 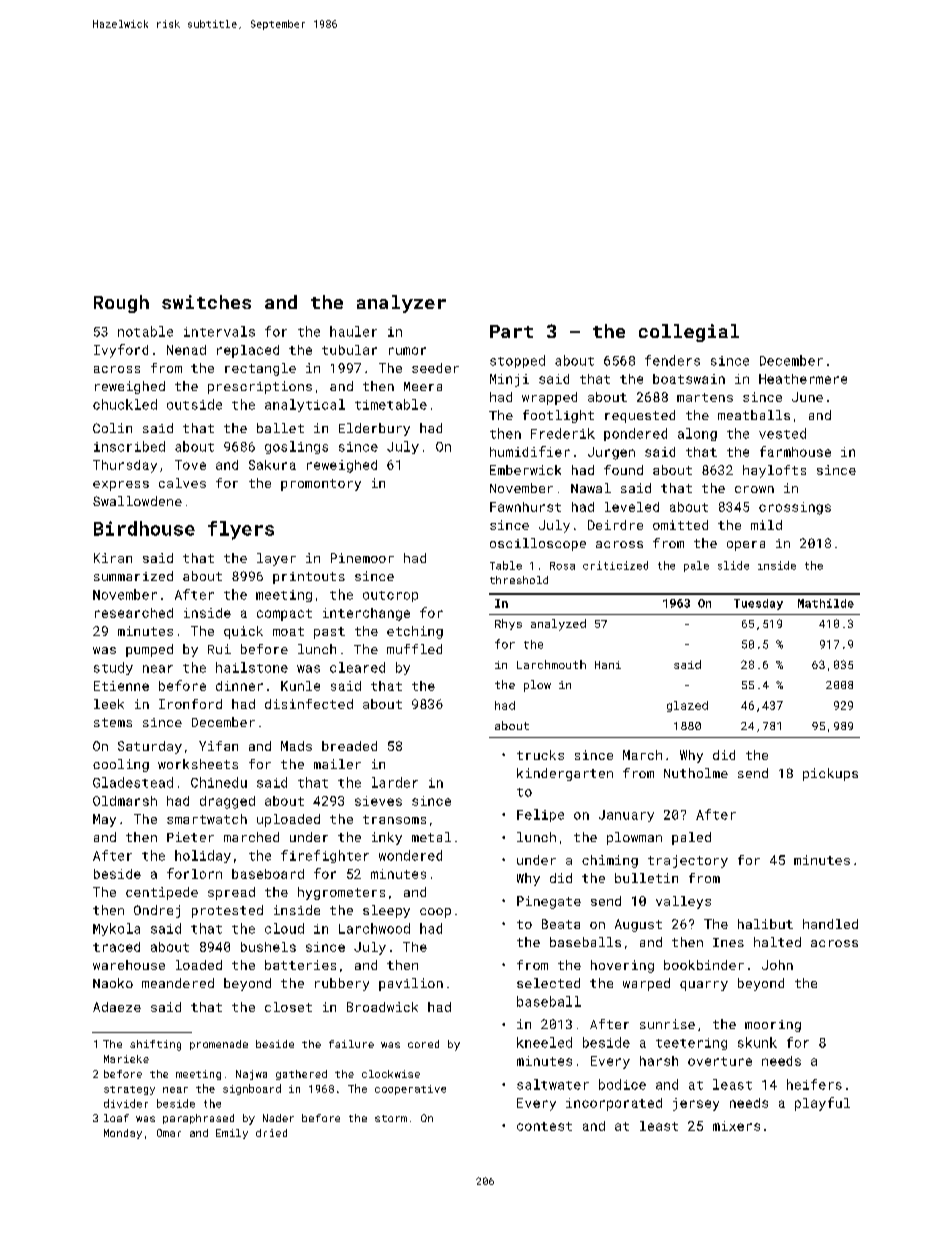 What do you see at coordinates (260, 369) in the page?
I see `rectangle` at bounding box center [260, 369].
